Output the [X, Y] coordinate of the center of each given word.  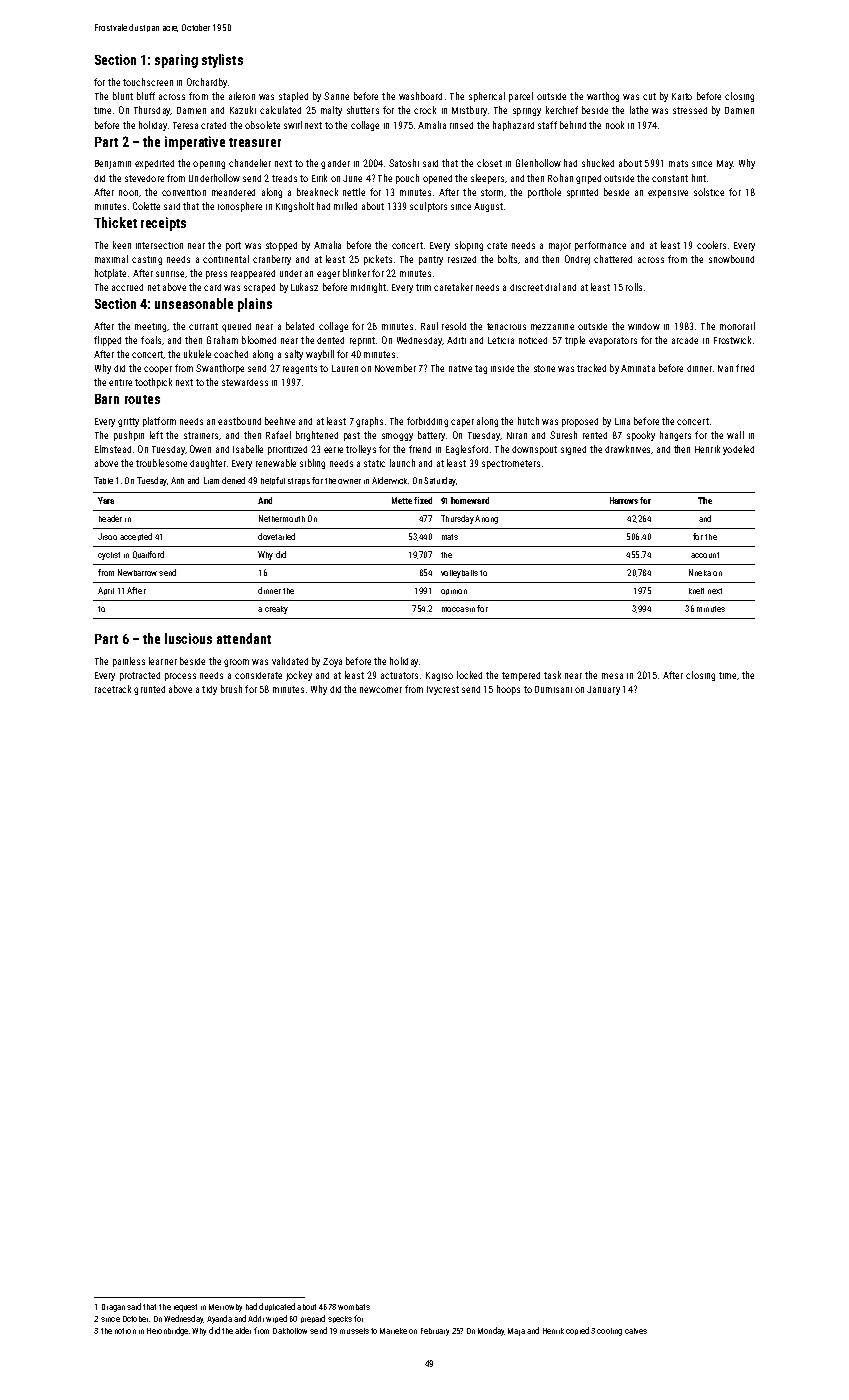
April [106, 591]
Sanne [336, 96]
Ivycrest [443, 690]
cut [649, 96]
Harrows [624, 500]
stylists [222, 61]
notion [125, 1331]
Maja [516, 1332]
